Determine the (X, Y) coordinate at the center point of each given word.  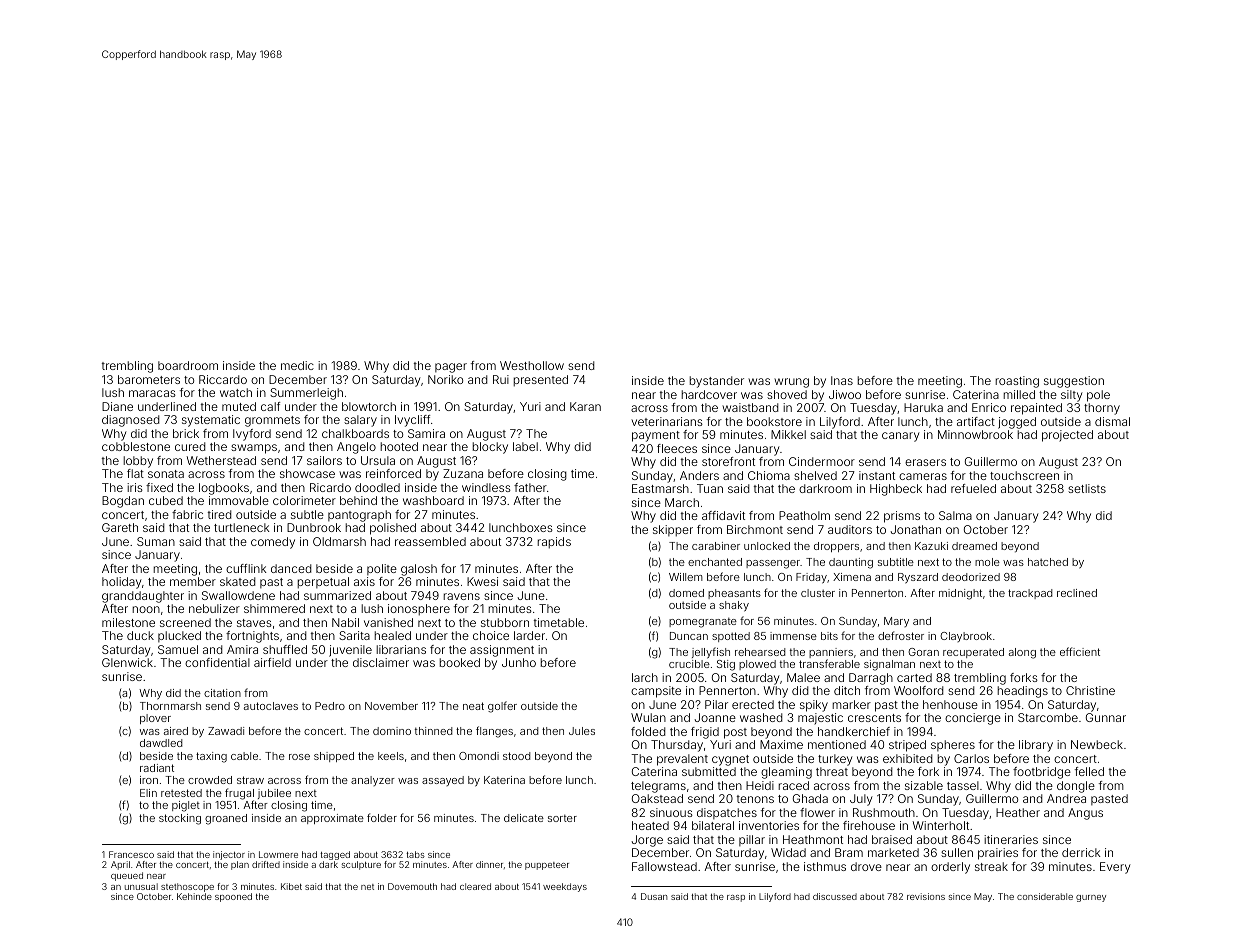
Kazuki (931, 546)
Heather (1018, 812)
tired (220, 514)
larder (529, 635)
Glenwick (127, 662)
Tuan (710, 488)
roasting (1017, 382)
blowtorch (369, 406)
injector (229, 855)
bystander (716, 382)
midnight (960, 594)
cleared (475, 886)
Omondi (479, 756)
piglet (186, 806)
